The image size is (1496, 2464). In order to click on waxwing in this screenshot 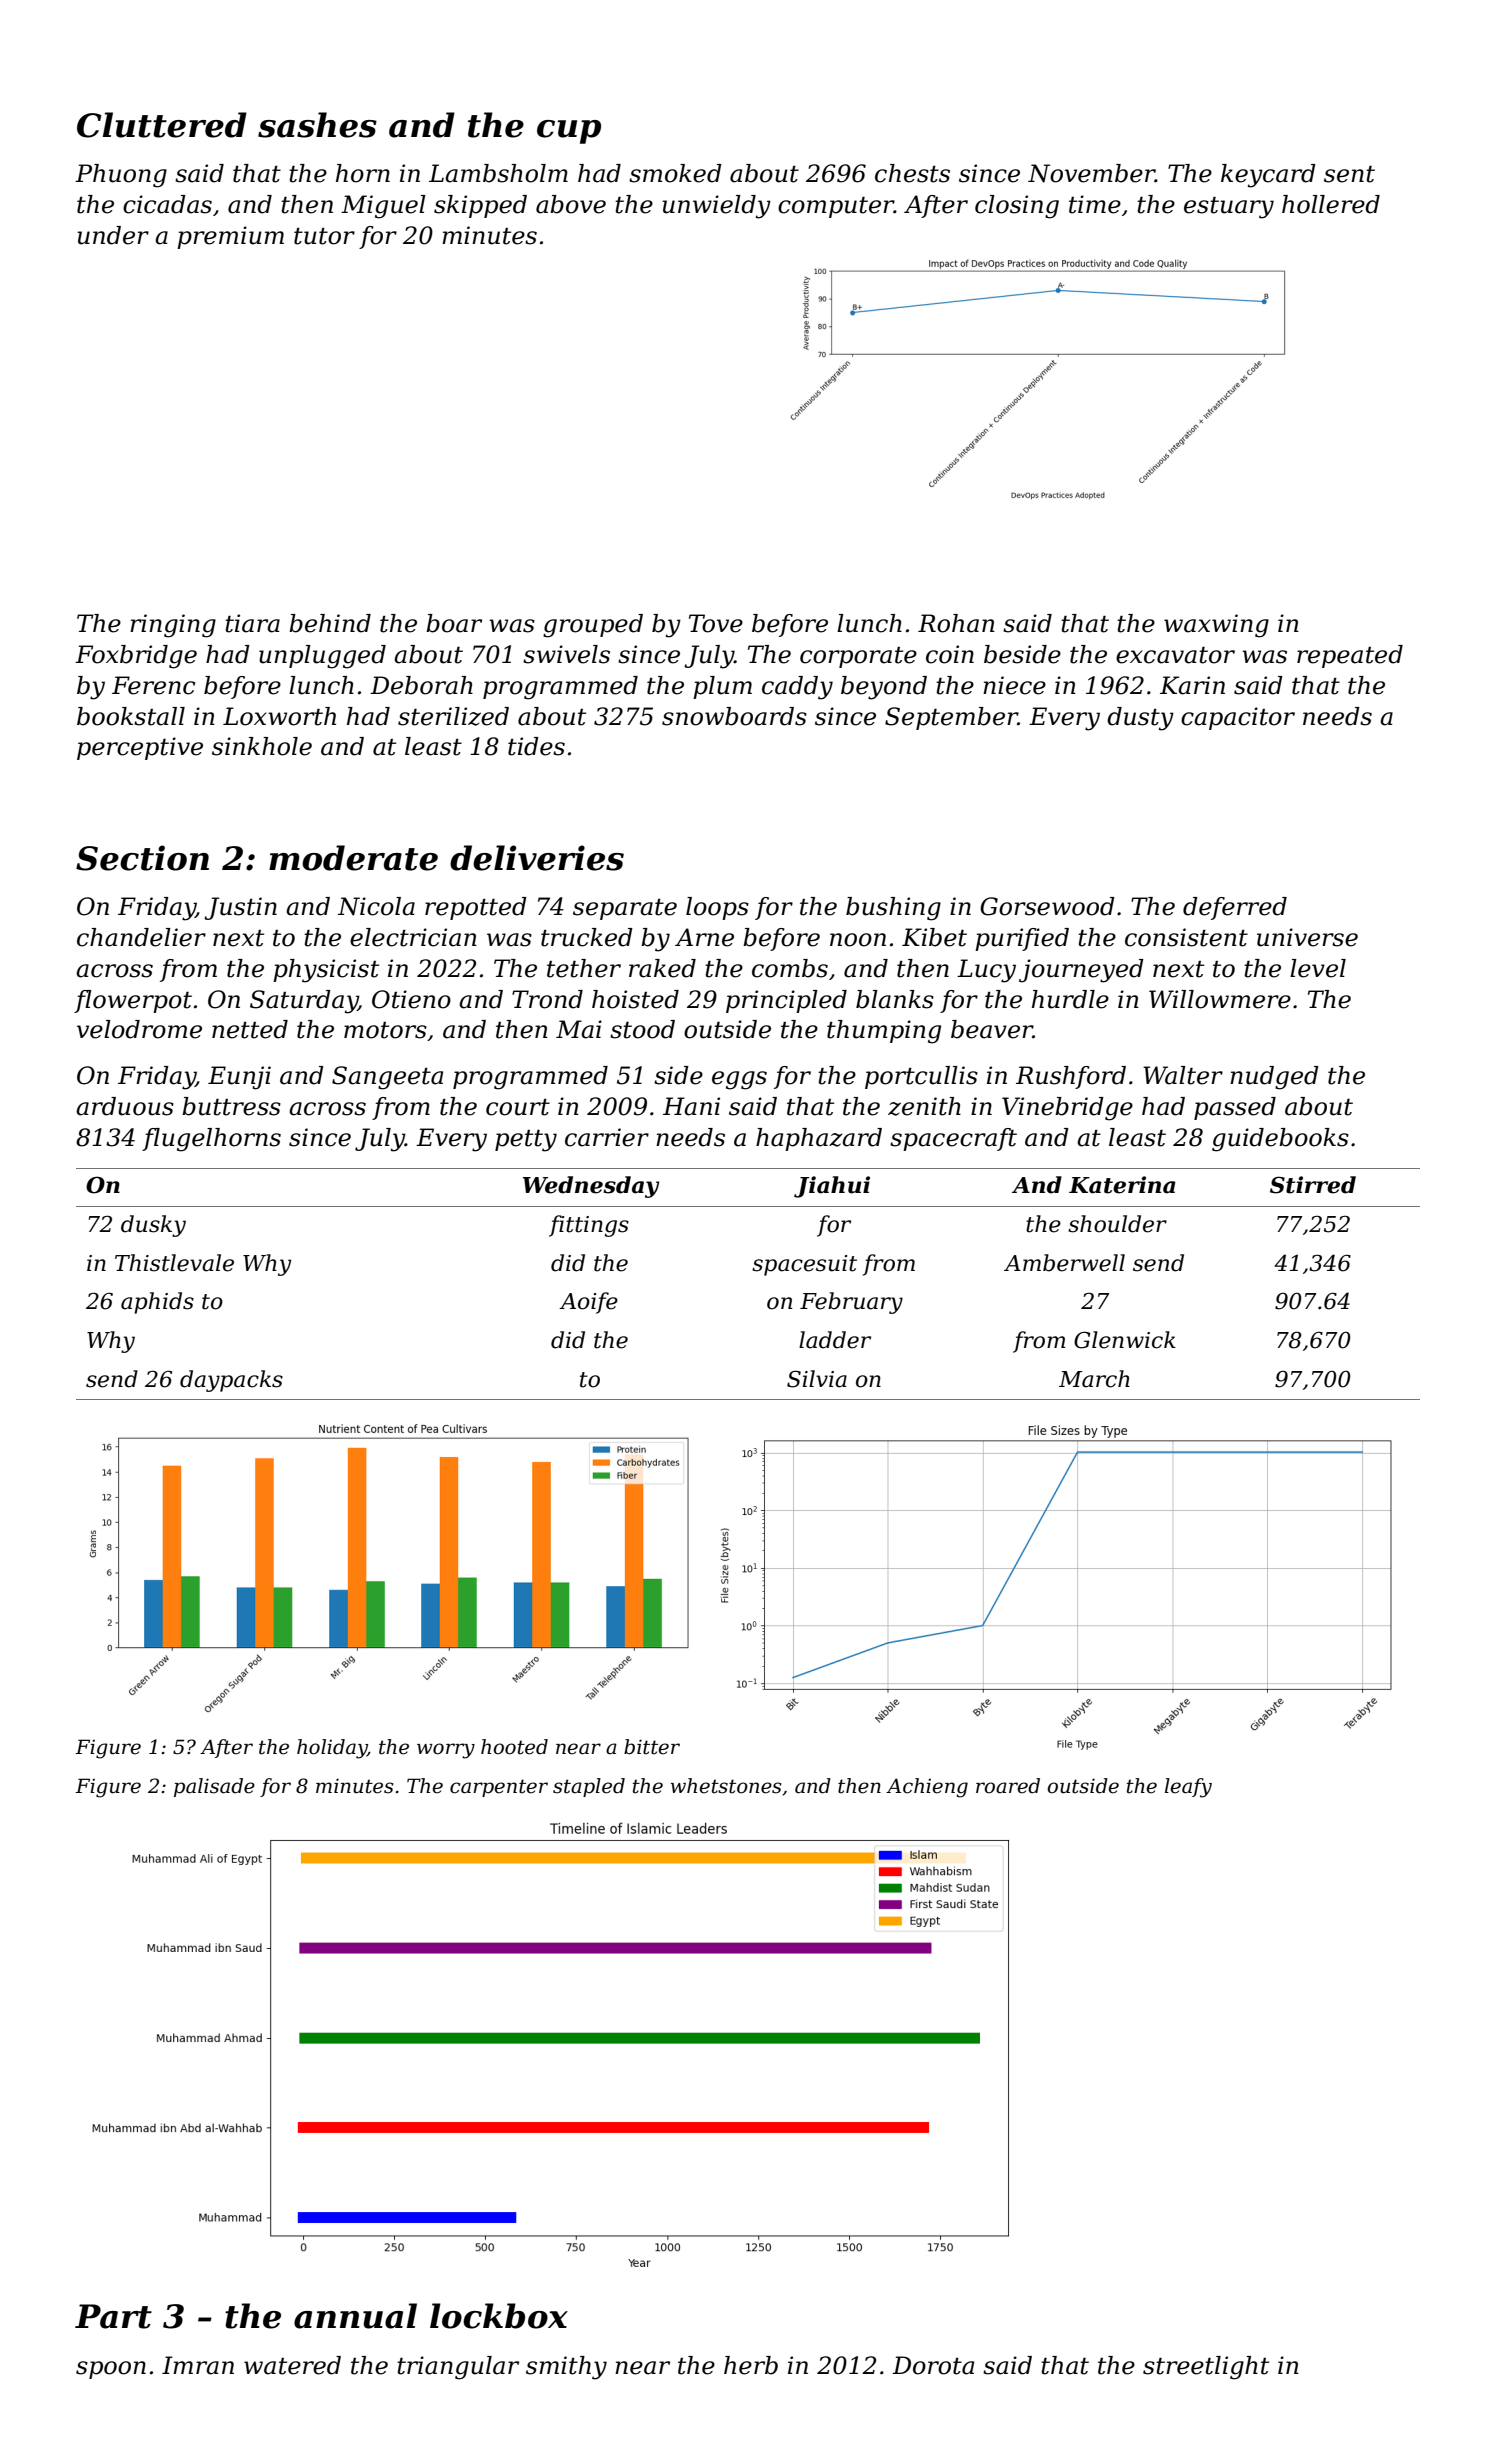, I will do `click(1216, 626)`.
